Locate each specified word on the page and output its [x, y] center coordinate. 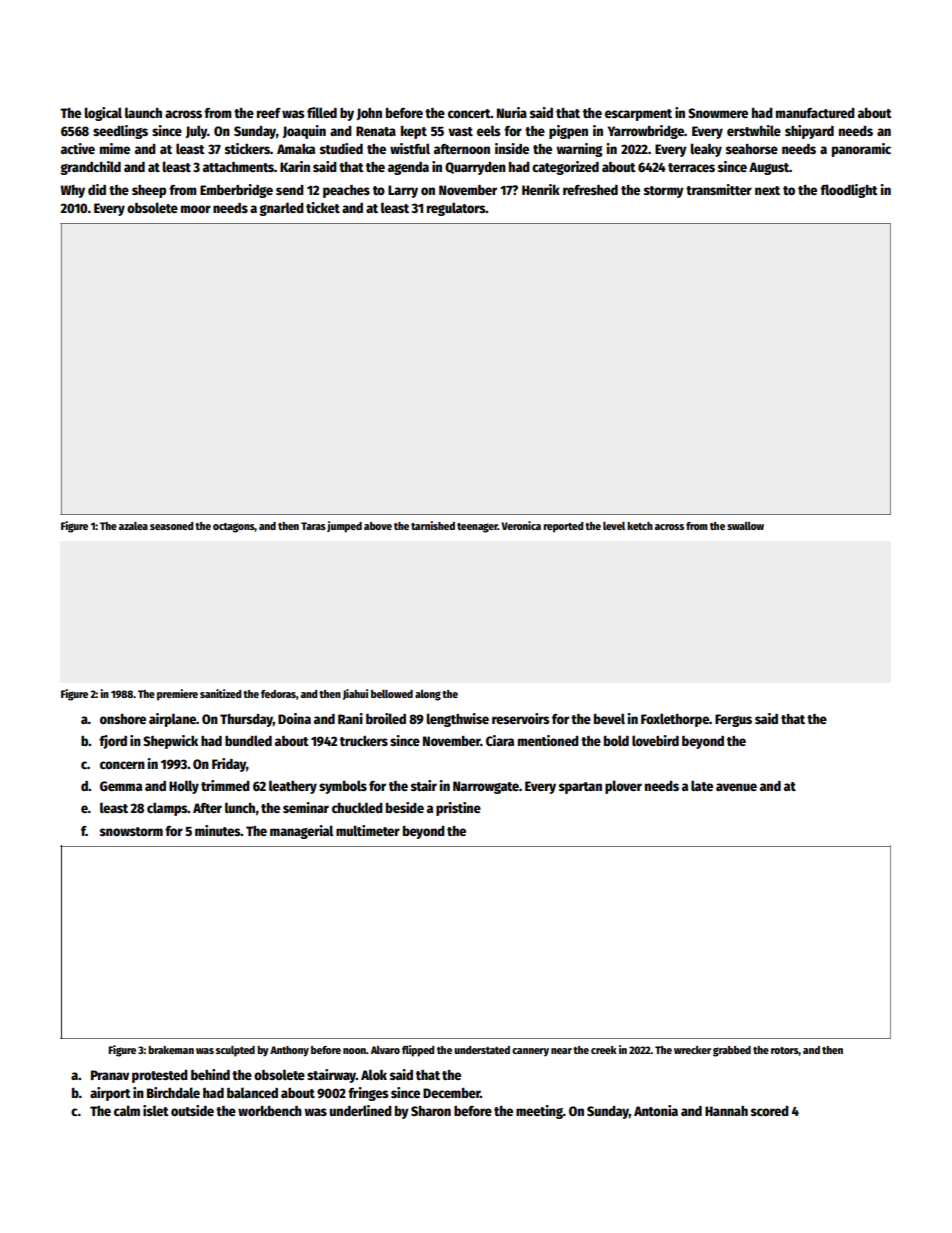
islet [156, 1110]
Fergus [733, 720]
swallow [745, 526]
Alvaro [385, 1050]
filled [322, 112]
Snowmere [718, 113]
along [428, 695]
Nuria [512, 112]
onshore [123, 719]
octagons [234, 528]
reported [563, 527]
